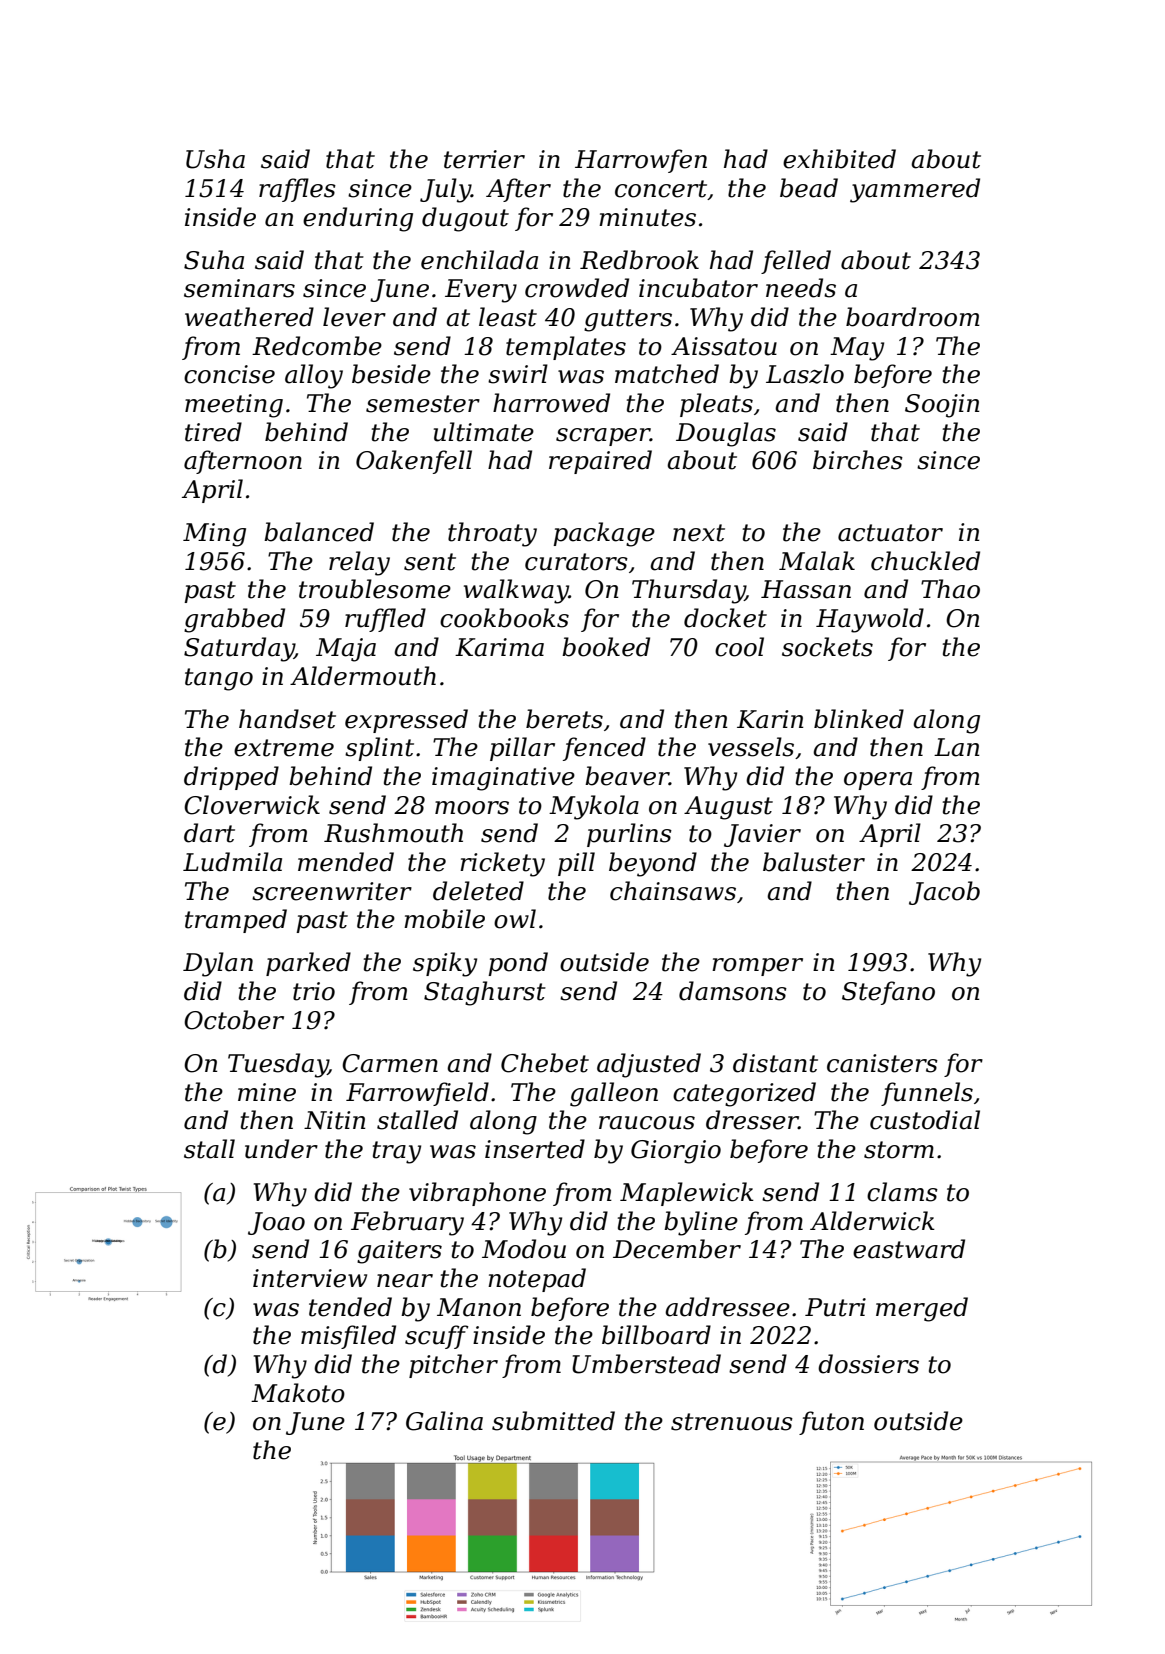 This screenshot has width=1165, height=1654. What do you see at coordinates (218, 964) in the screenshot?
I see `Dylan` at bounding box center [218, 964].
